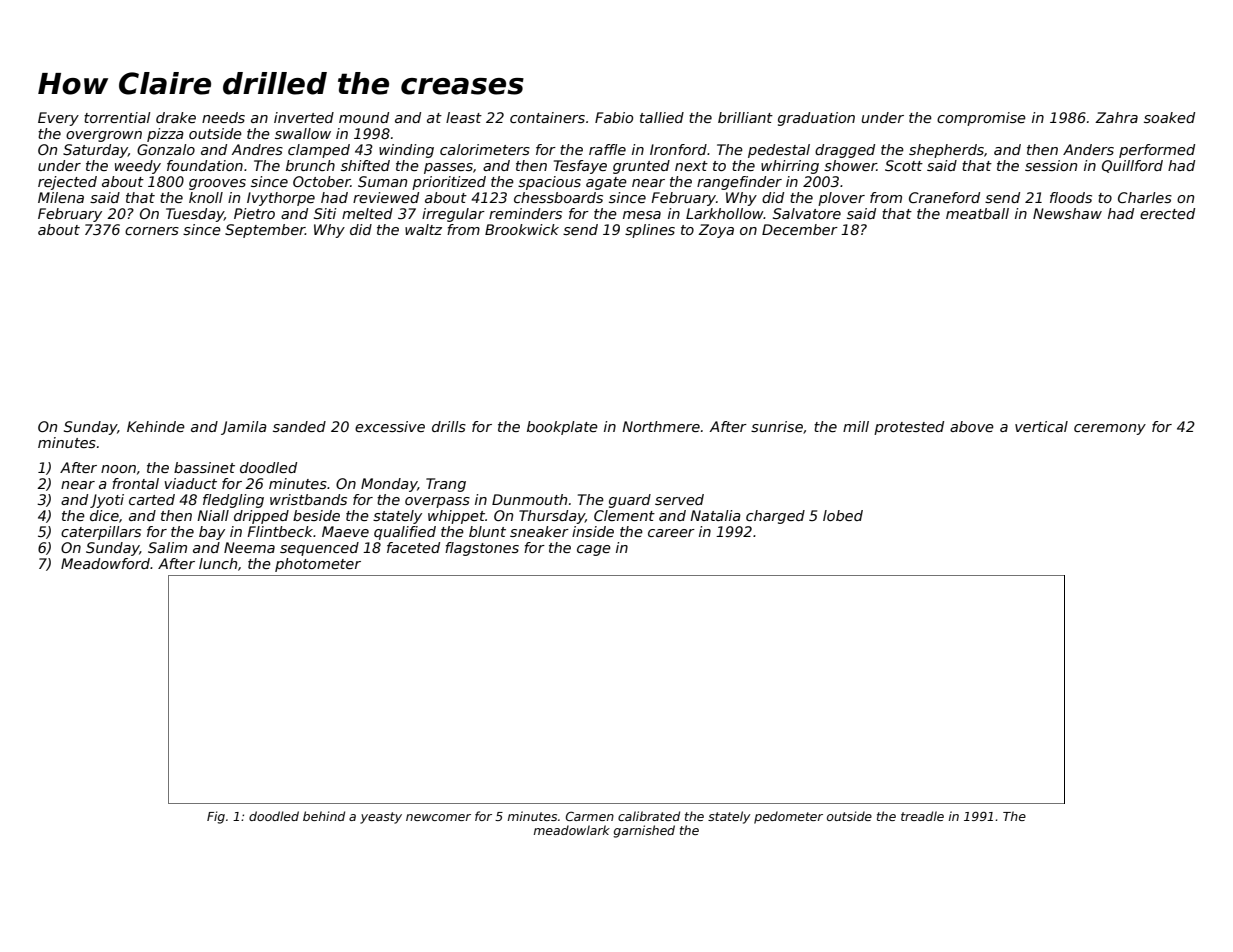 The height and width of the page is (952, 1233). I want to click on erected, so click(1167, 213).
